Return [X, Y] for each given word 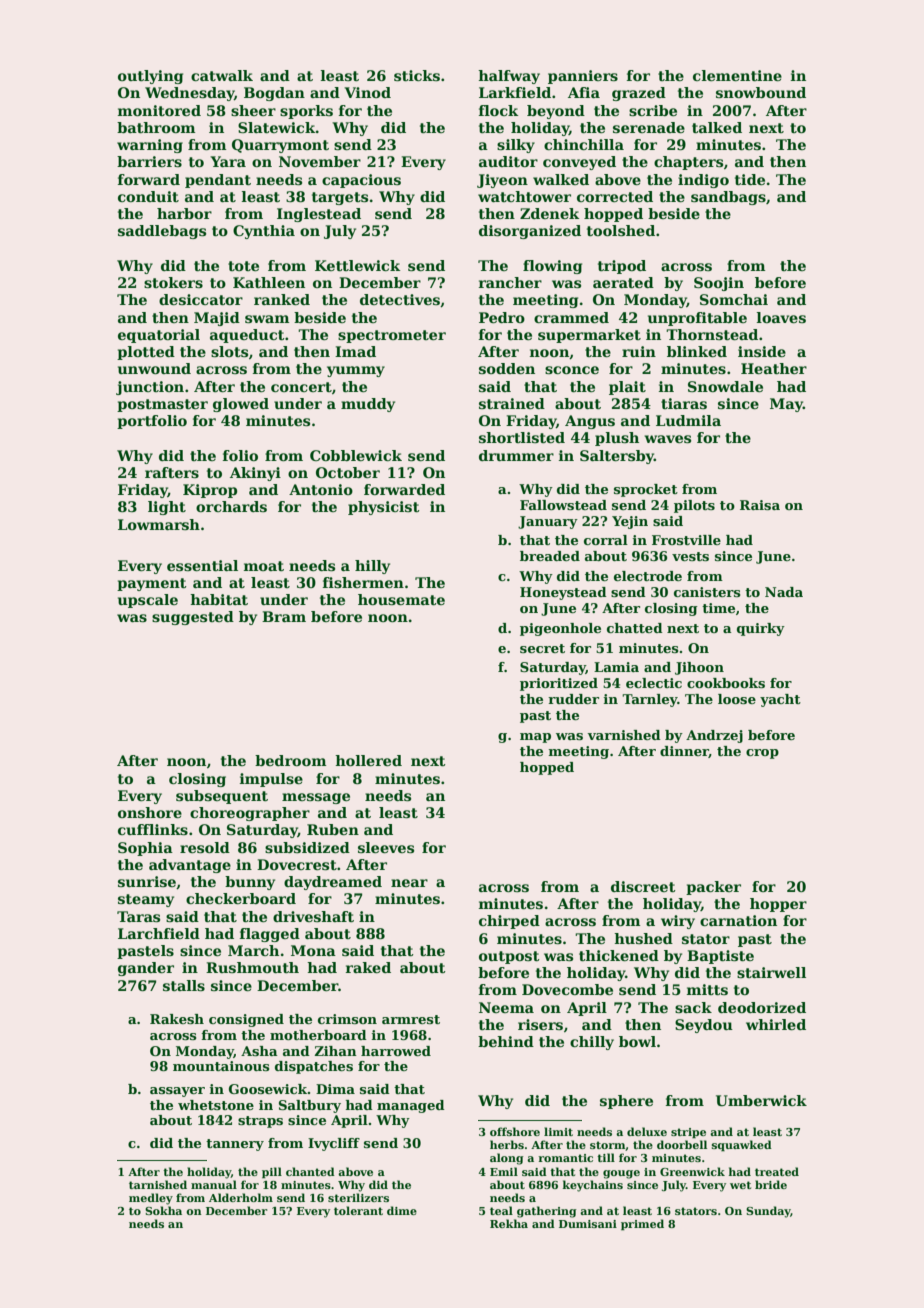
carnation [738, 920]
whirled [776, 1024]
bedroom [291, 760]
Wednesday [189, 94]
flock [499, 110]
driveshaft [313, 916]
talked [717, 127]
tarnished [158, 1184]
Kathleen [269, 282]
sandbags [728, 198]
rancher [510, 282]
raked [368, 967]
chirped [509, 922]
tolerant [358, 1210]
